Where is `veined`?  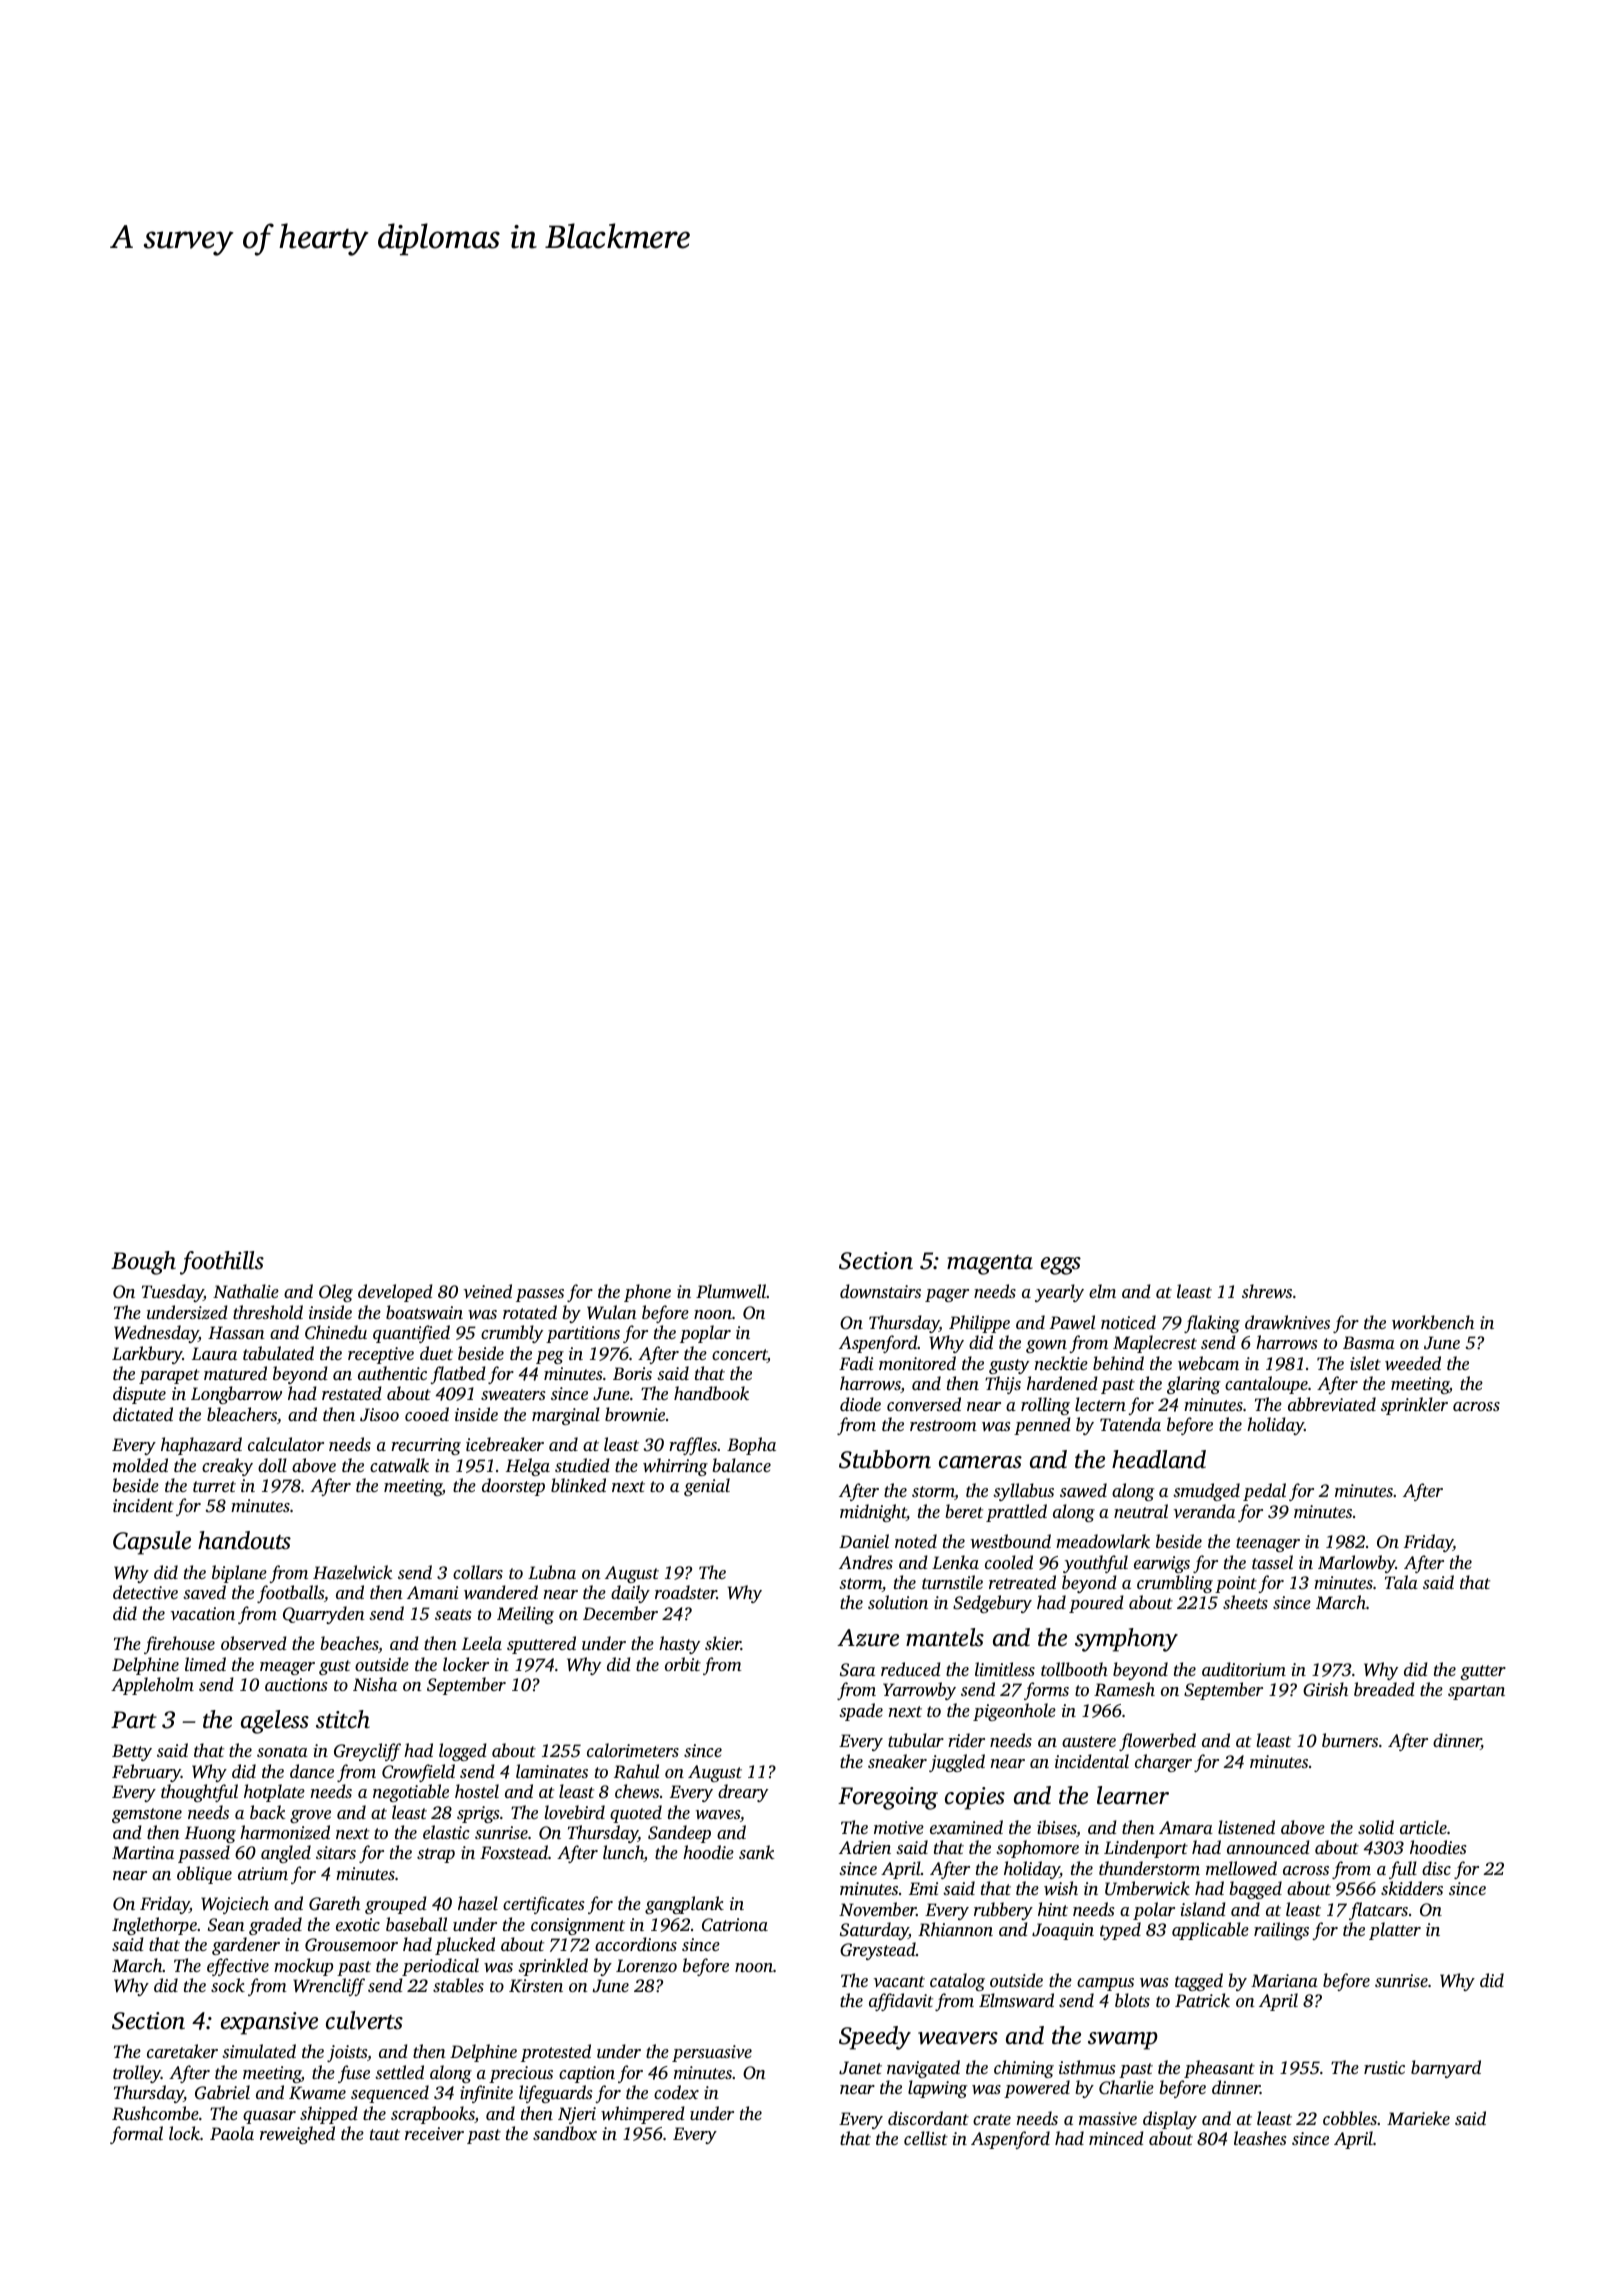
veined is located at coordinates (487, 1291).
